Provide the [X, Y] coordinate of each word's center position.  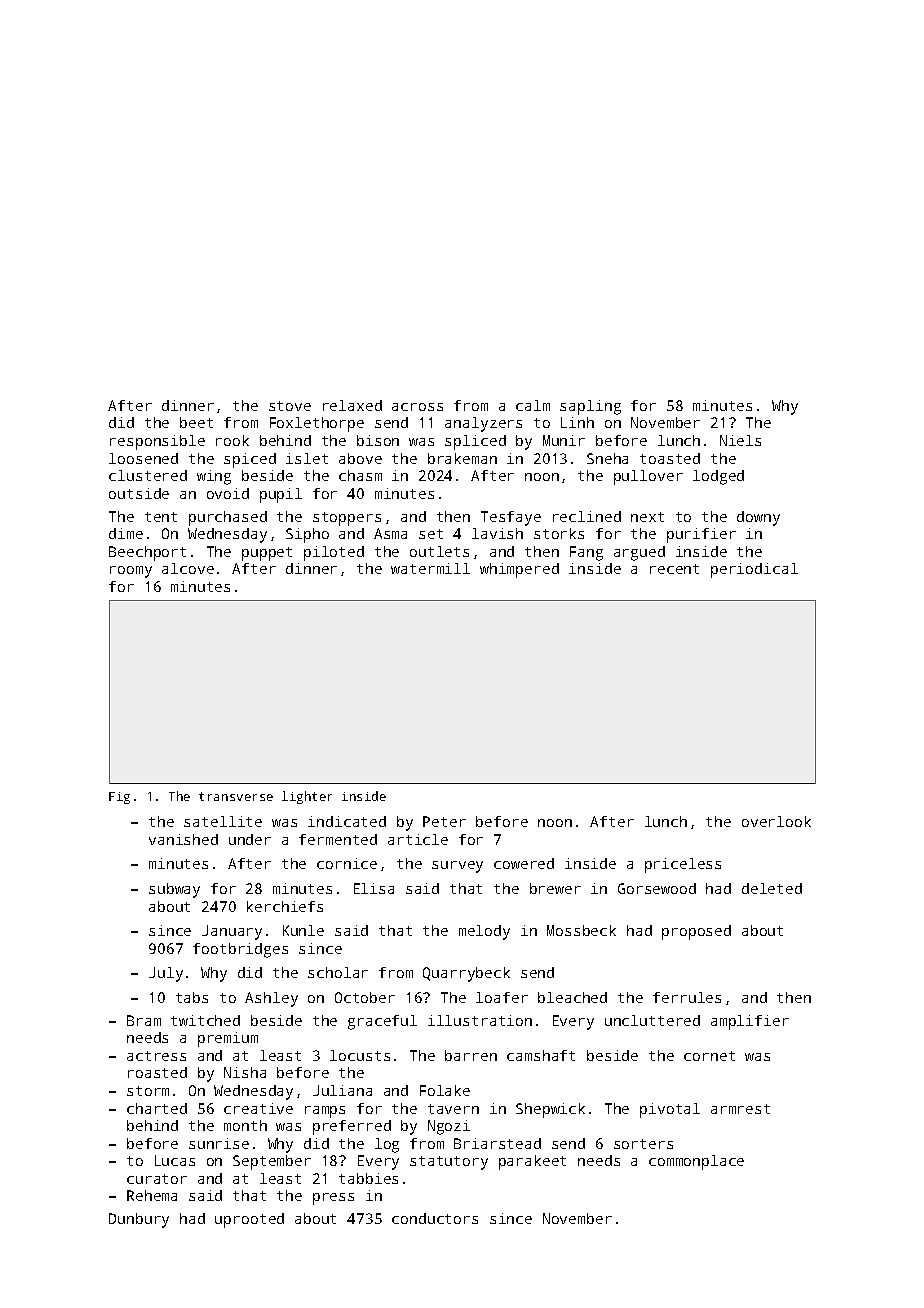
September [272, 1162]
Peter [444, 821]
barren [471, 1055]
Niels [740, 440]
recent [674, 569]
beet [196, 422]
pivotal [670, 1110]
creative [258, 1108]
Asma [390, 533]
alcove [188, 568]
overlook [776, 821]
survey [457, 867]
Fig [119, 798]
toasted [670, 458]
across [417, 407]
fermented [338, 839]
